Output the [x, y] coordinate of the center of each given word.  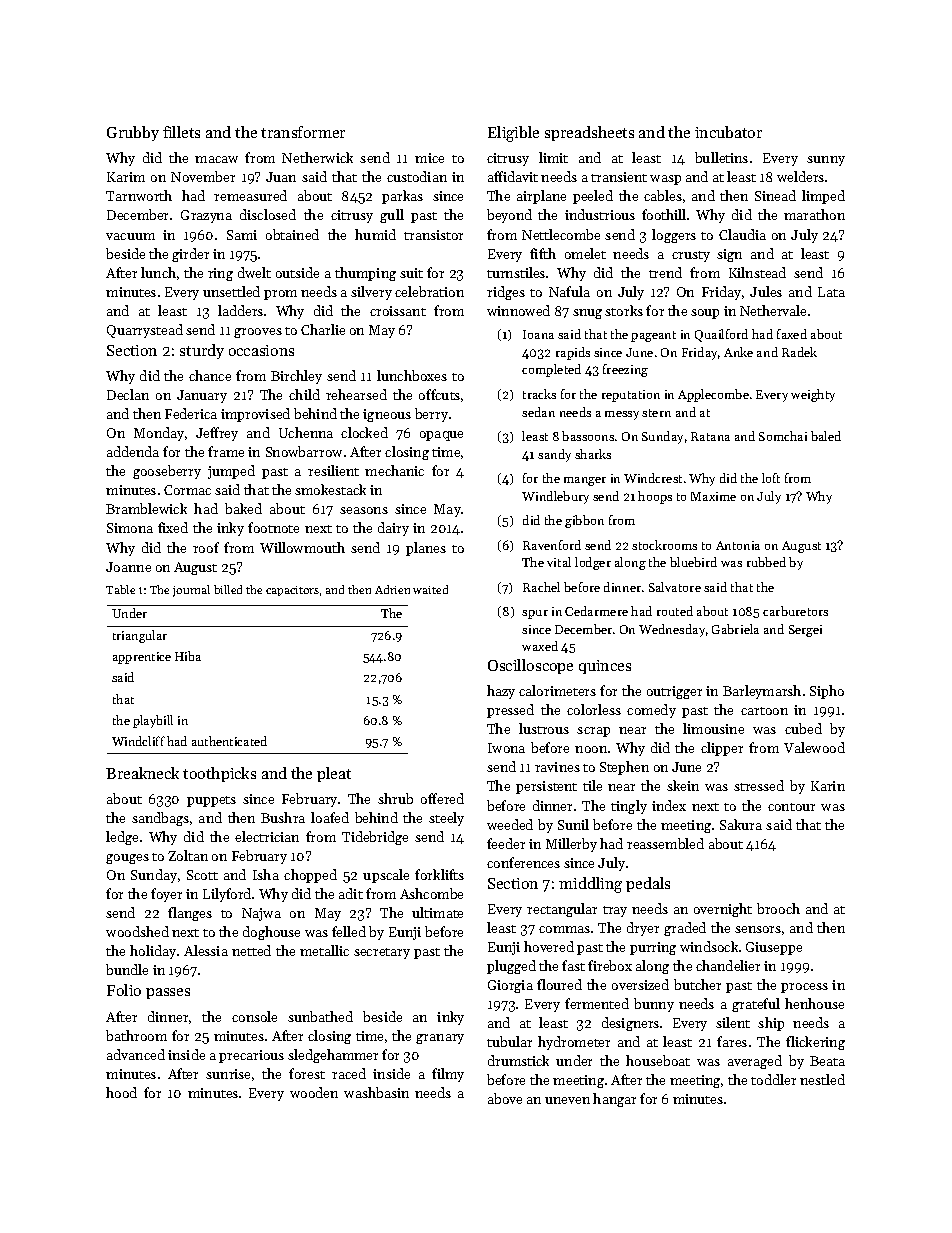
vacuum [130, 236]
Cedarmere [596, 611]
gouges [127, 859]
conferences [523, 862]
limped [823, 197]
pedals [648, 884]
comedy [651, 711]
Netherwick [317, 157]
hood [121, 1092]
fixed [173, 527]
